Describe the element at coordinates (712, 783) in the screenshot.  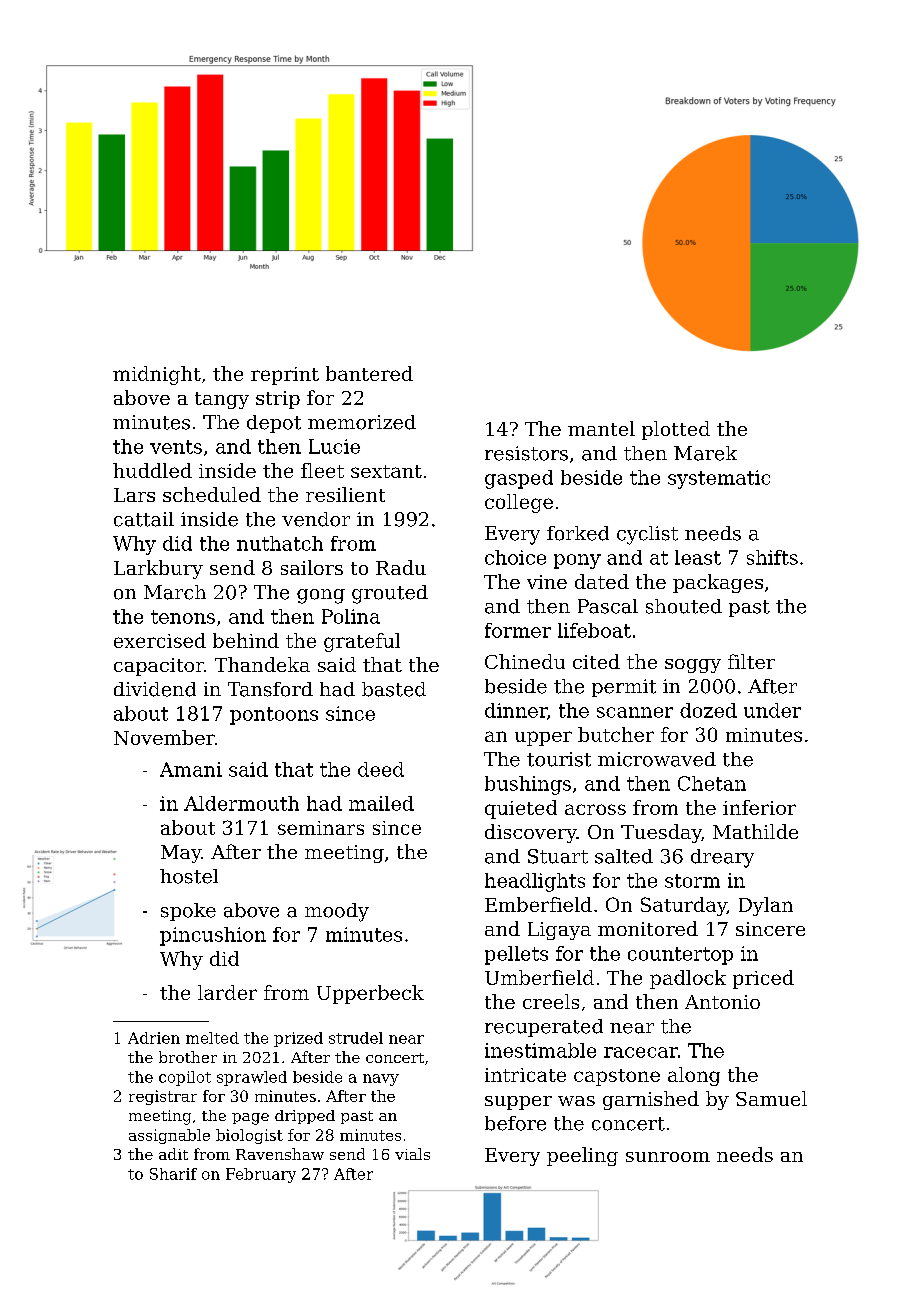
I see `Chetan` at that location.
